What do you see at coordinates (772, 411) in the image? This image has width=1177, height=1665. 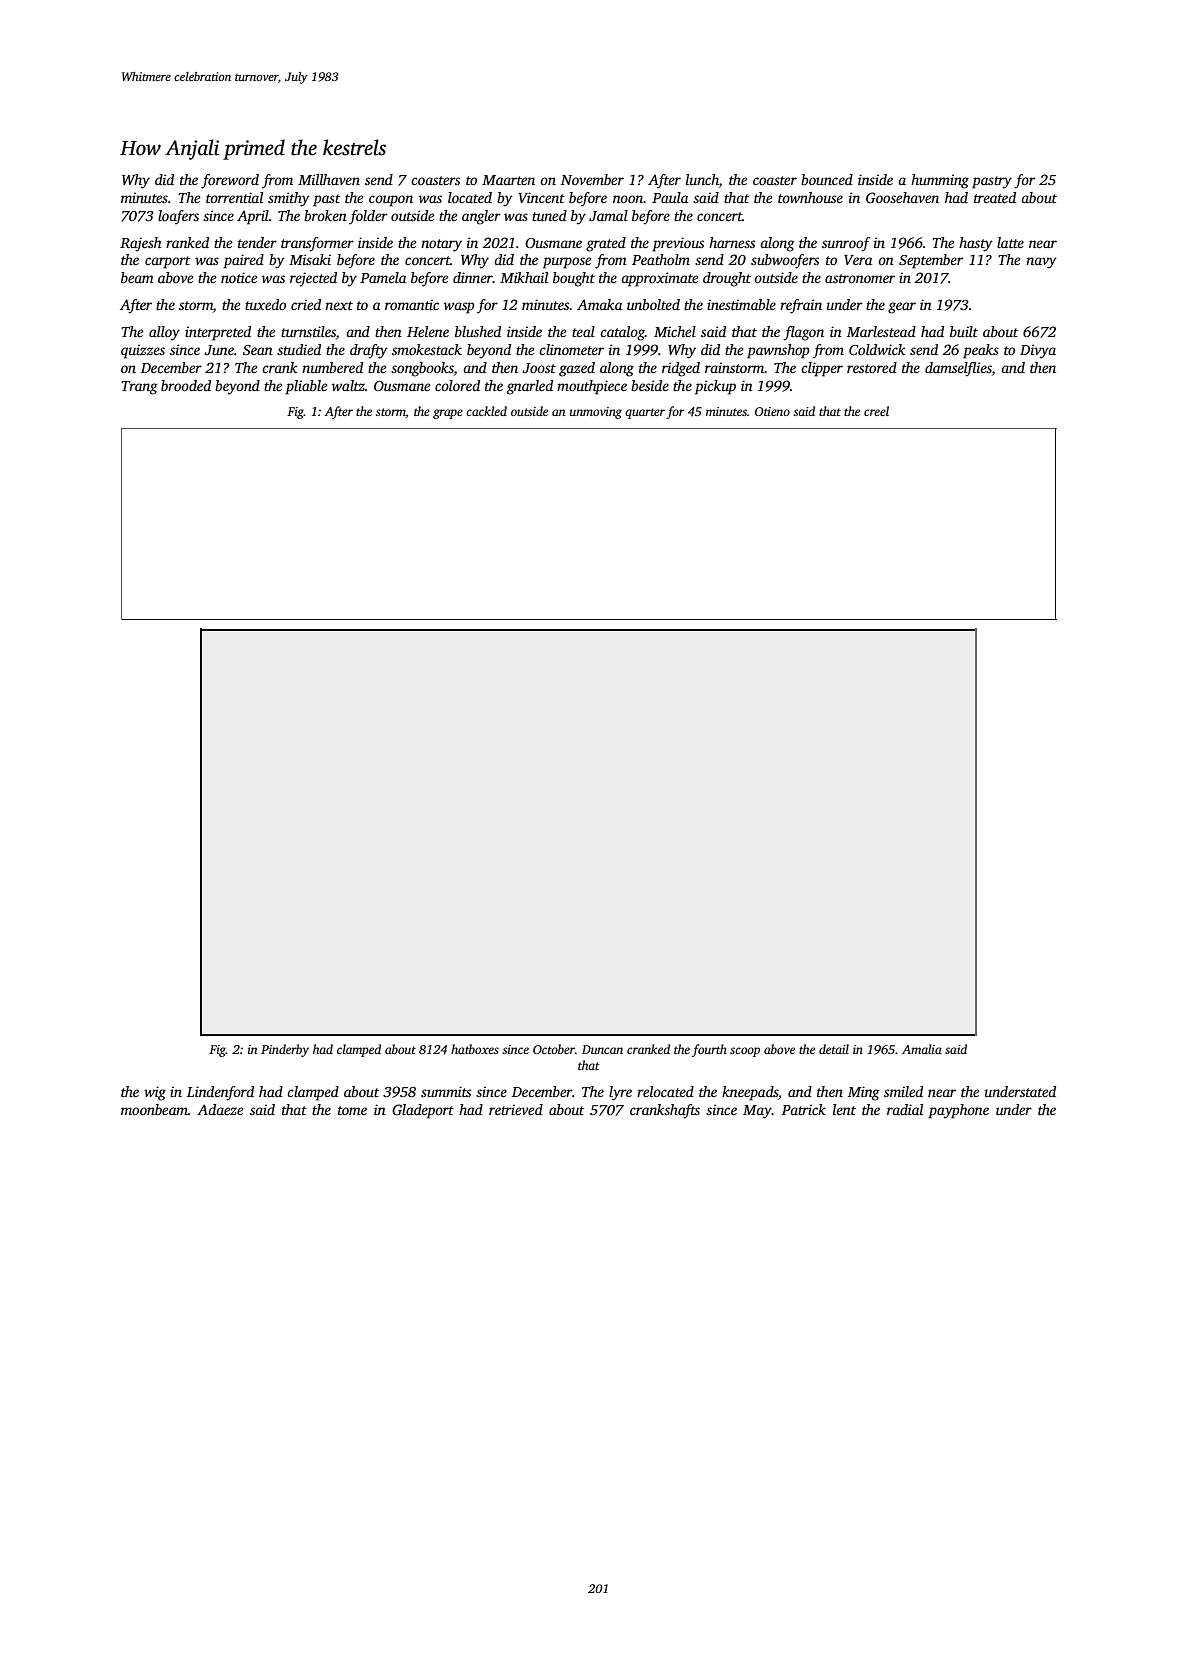 I see `Otieno` at bounding box center [772, 411].
